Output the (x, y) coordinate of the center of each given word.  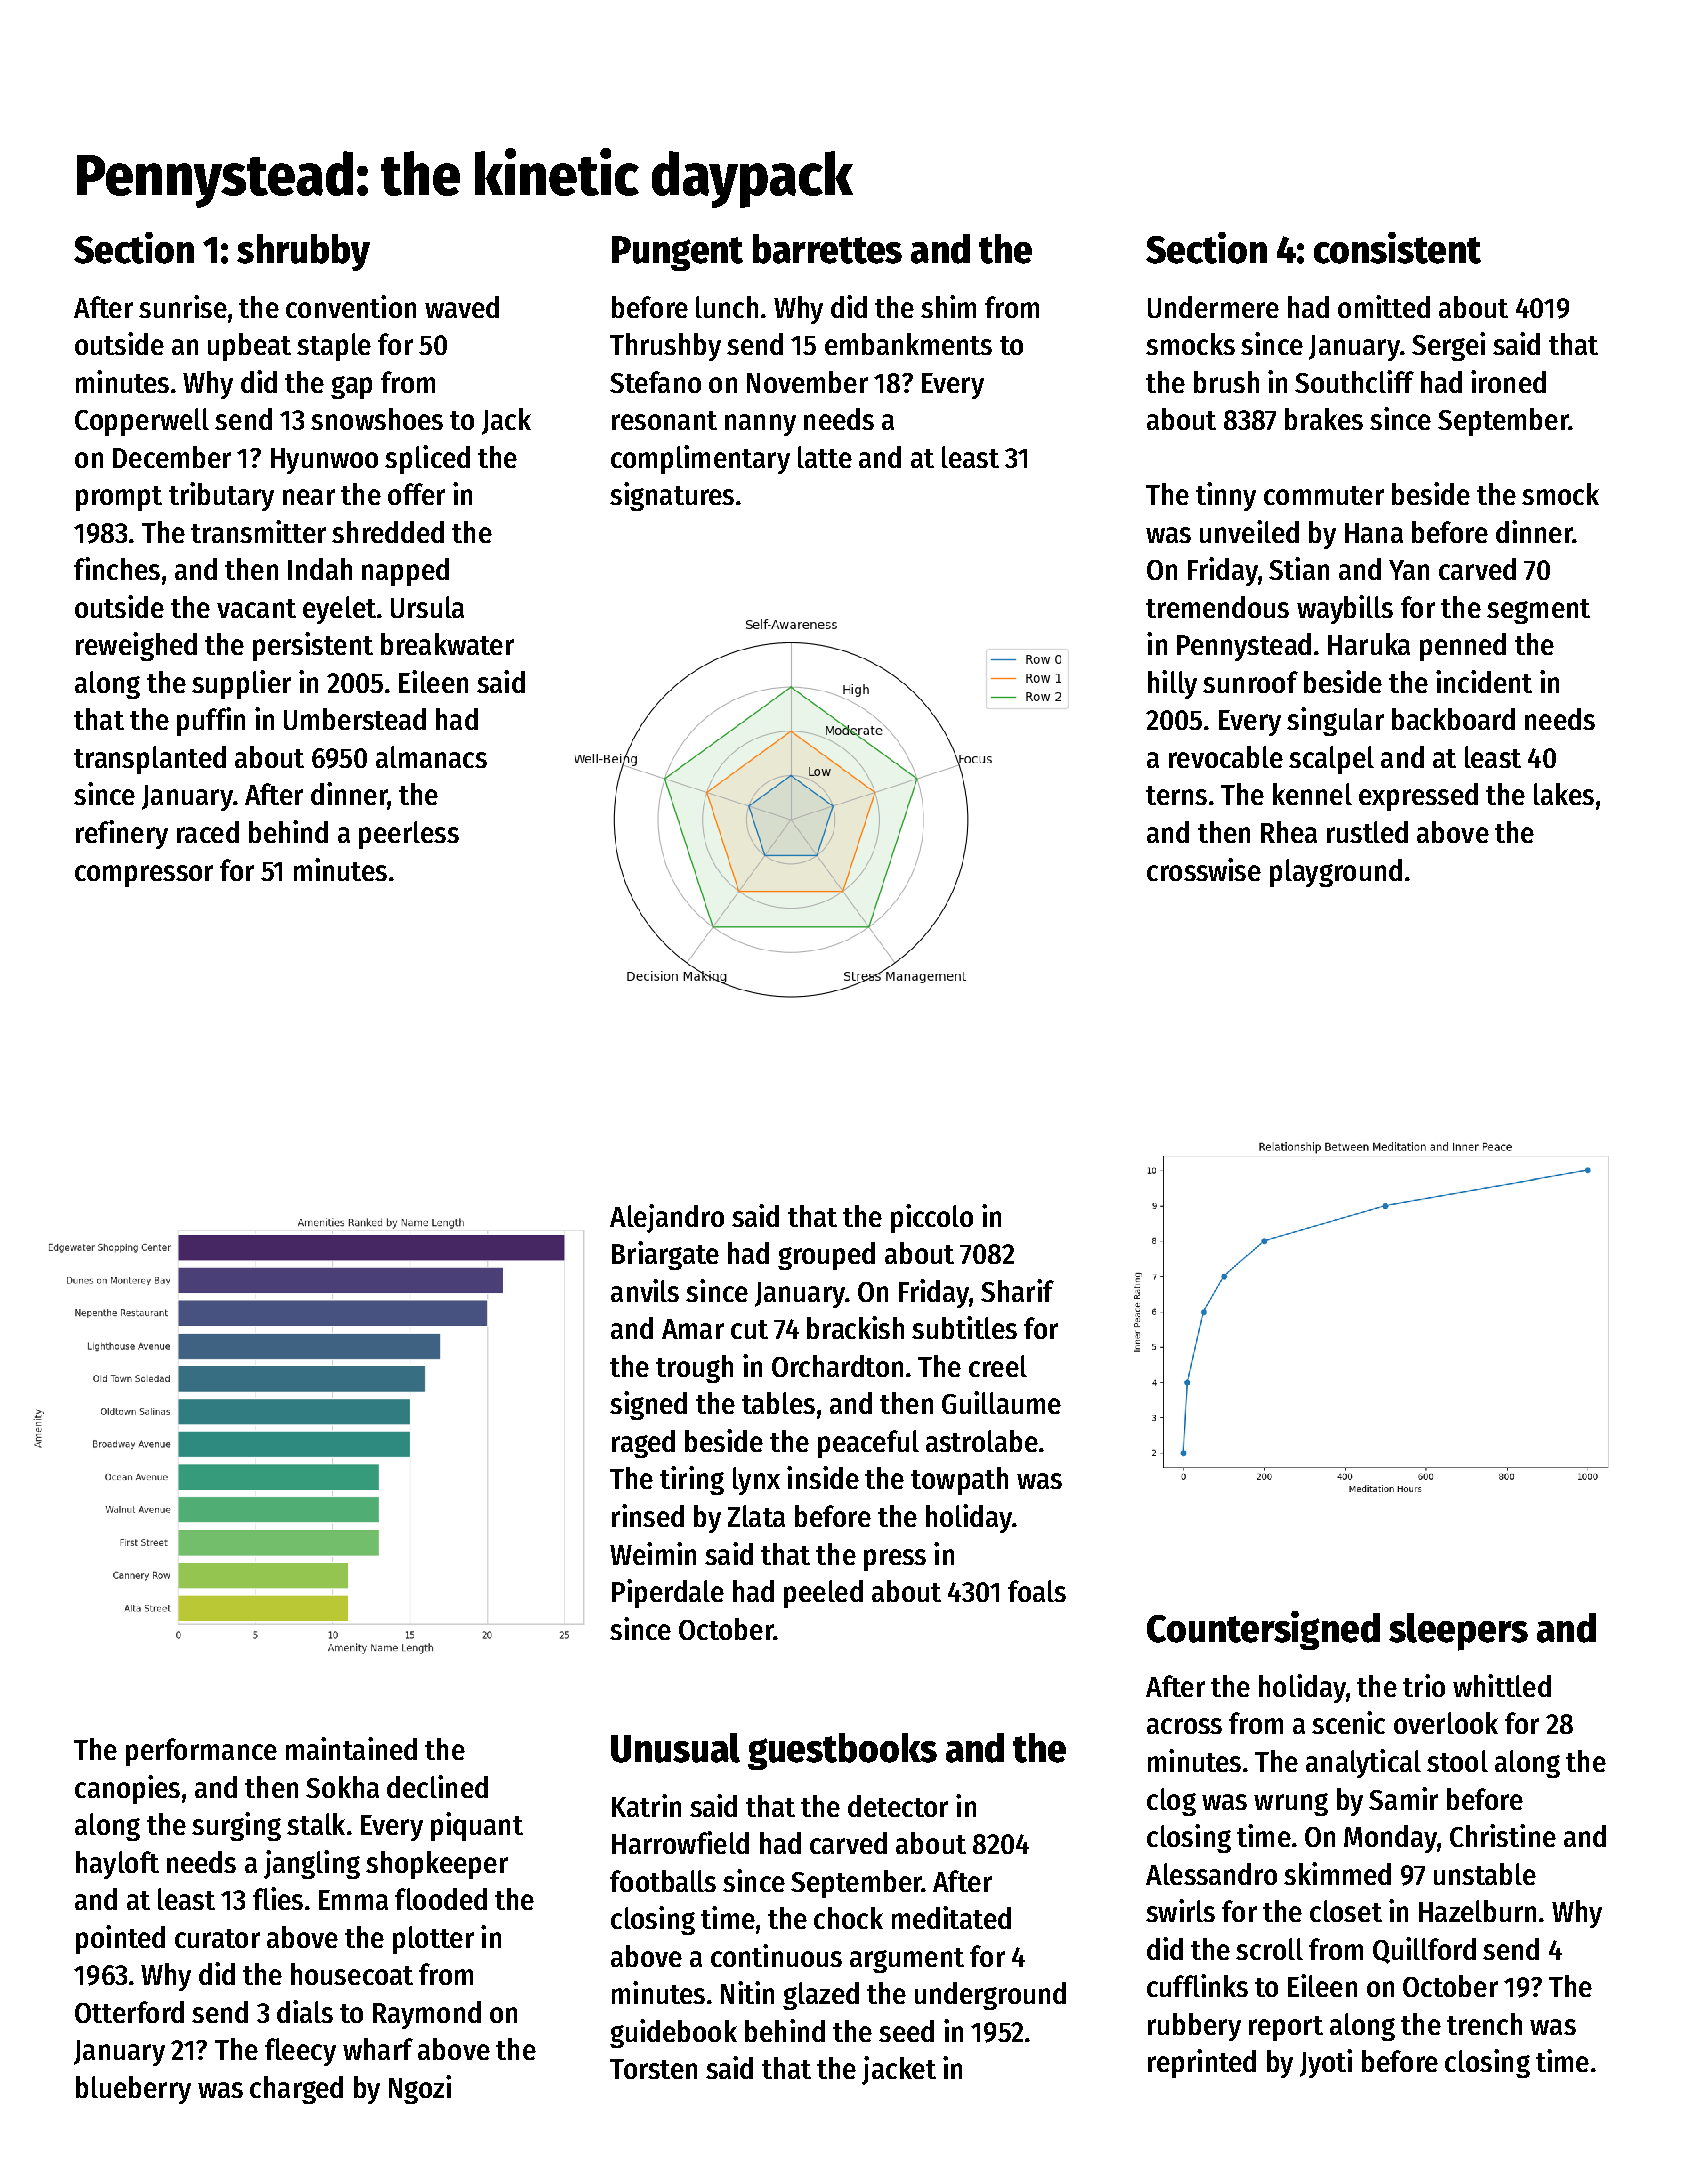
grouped (826, 1256)
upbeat (249, 347)
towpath (959, 1481)
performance (201, 1752)
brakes (1324, 419)
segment (1538, 611)
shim (948, 306)
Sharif (1017, 1290)
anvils (645, 1290)
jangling (312, 1864)
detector (898, 1806)
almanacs (431, 757)
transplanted (150, 760)
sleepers (1458, 1632)
